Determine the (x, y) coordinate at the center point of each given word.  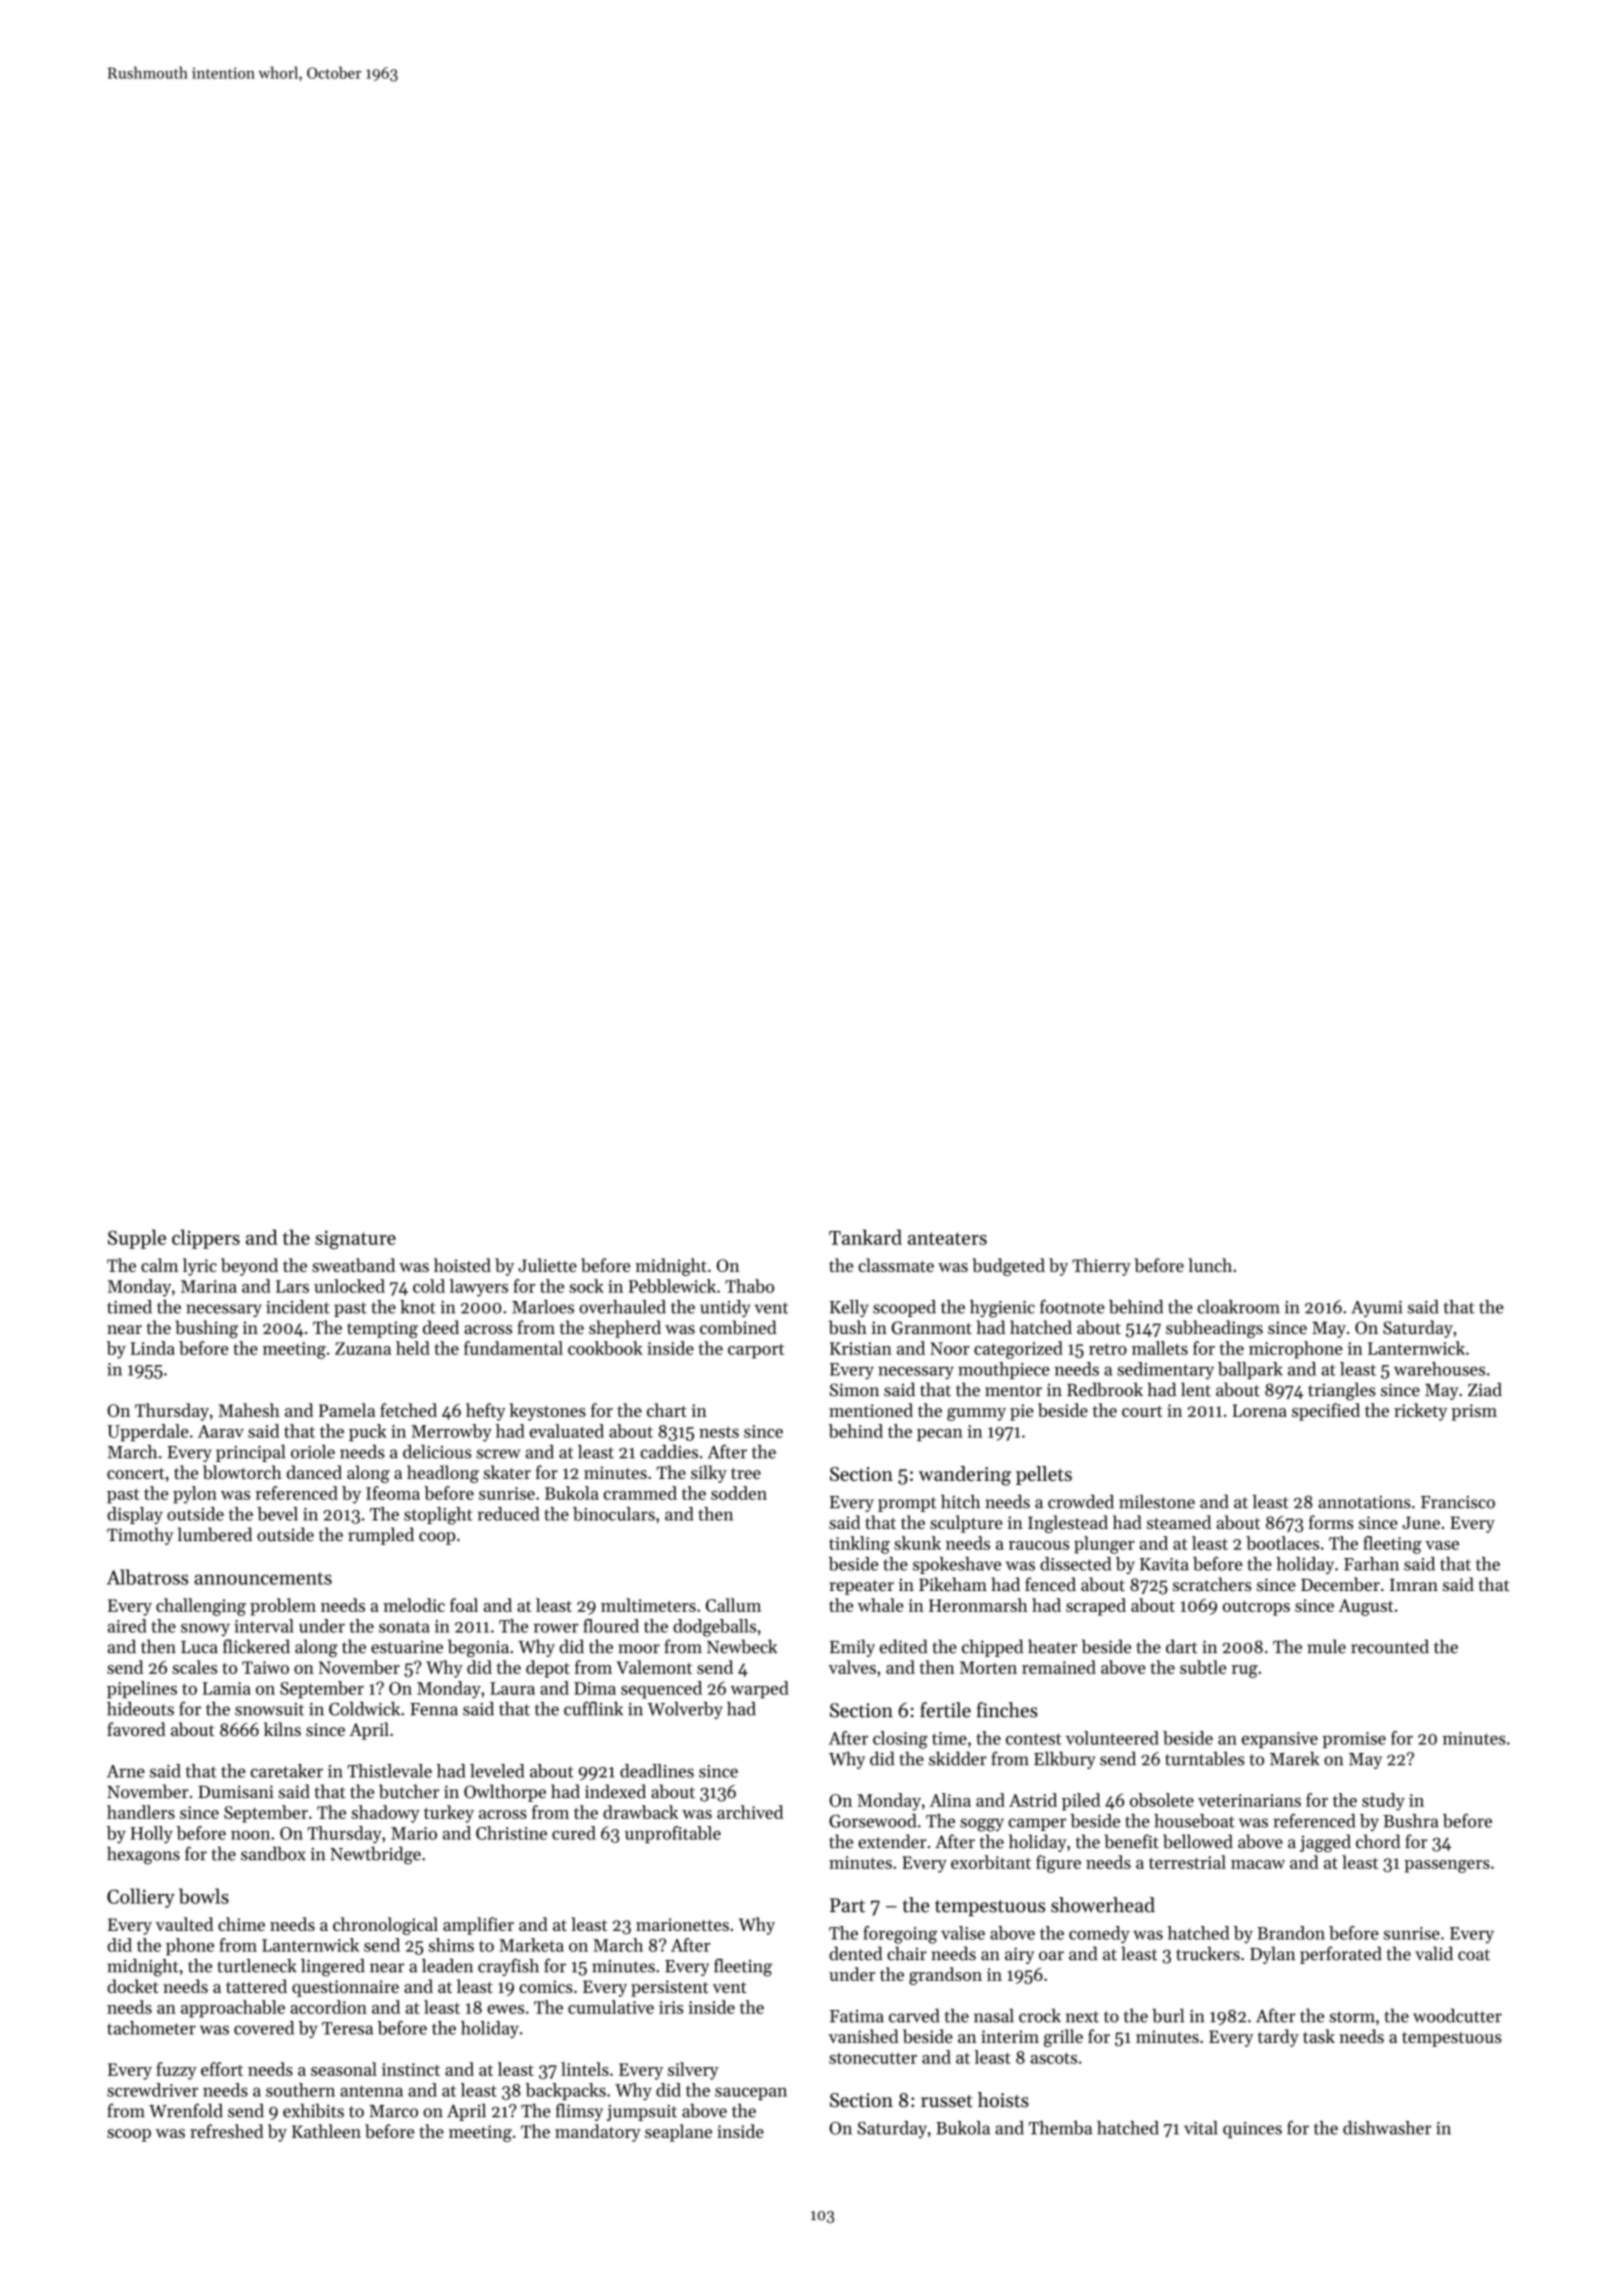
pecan (940, 1435)
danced (314, 1472)
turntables (1204, 1758)
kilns (282, 1729)
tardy (1278, 2038)
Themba (1060, 2128)
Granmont (931, 1327)
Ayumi (1376, 1309)
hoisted (462, 1265)
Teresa (347, 2028)
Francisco (1458, 1502)
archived (750, 1812)
